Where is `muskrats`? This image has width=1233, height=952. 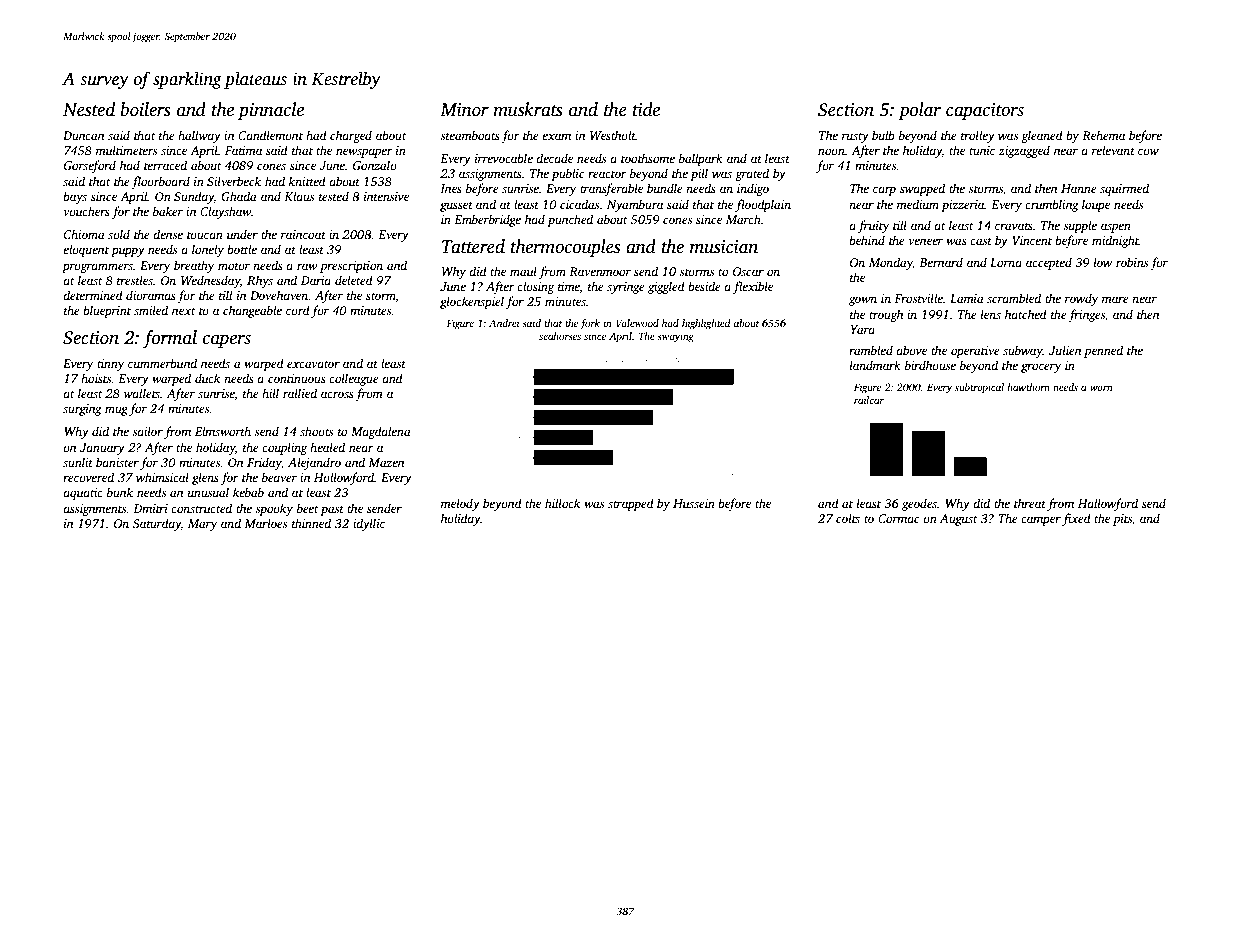 muskrats is located at coordinates (528, 109).
